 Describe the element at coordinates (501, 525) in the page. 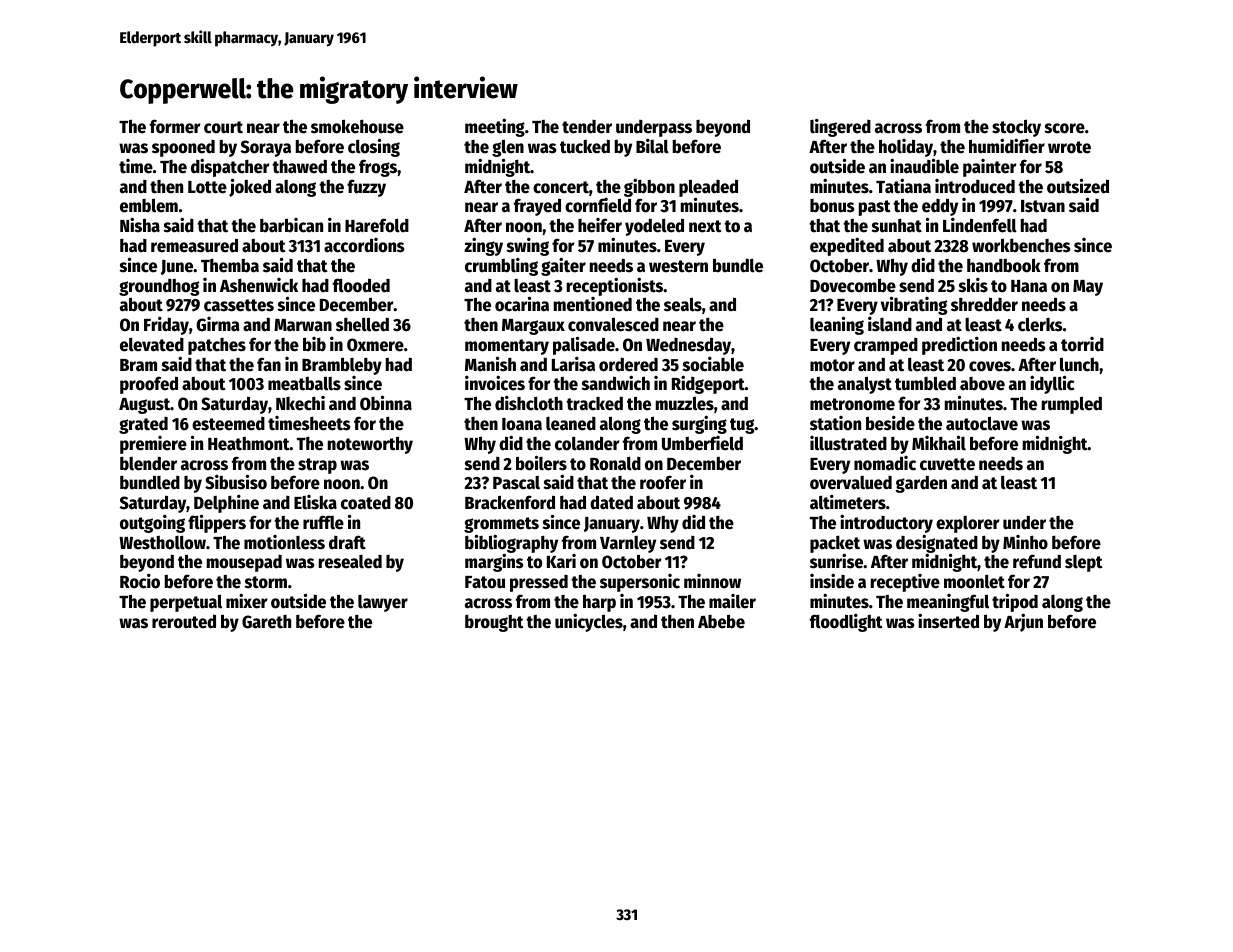

I see `grommets` at that location.
